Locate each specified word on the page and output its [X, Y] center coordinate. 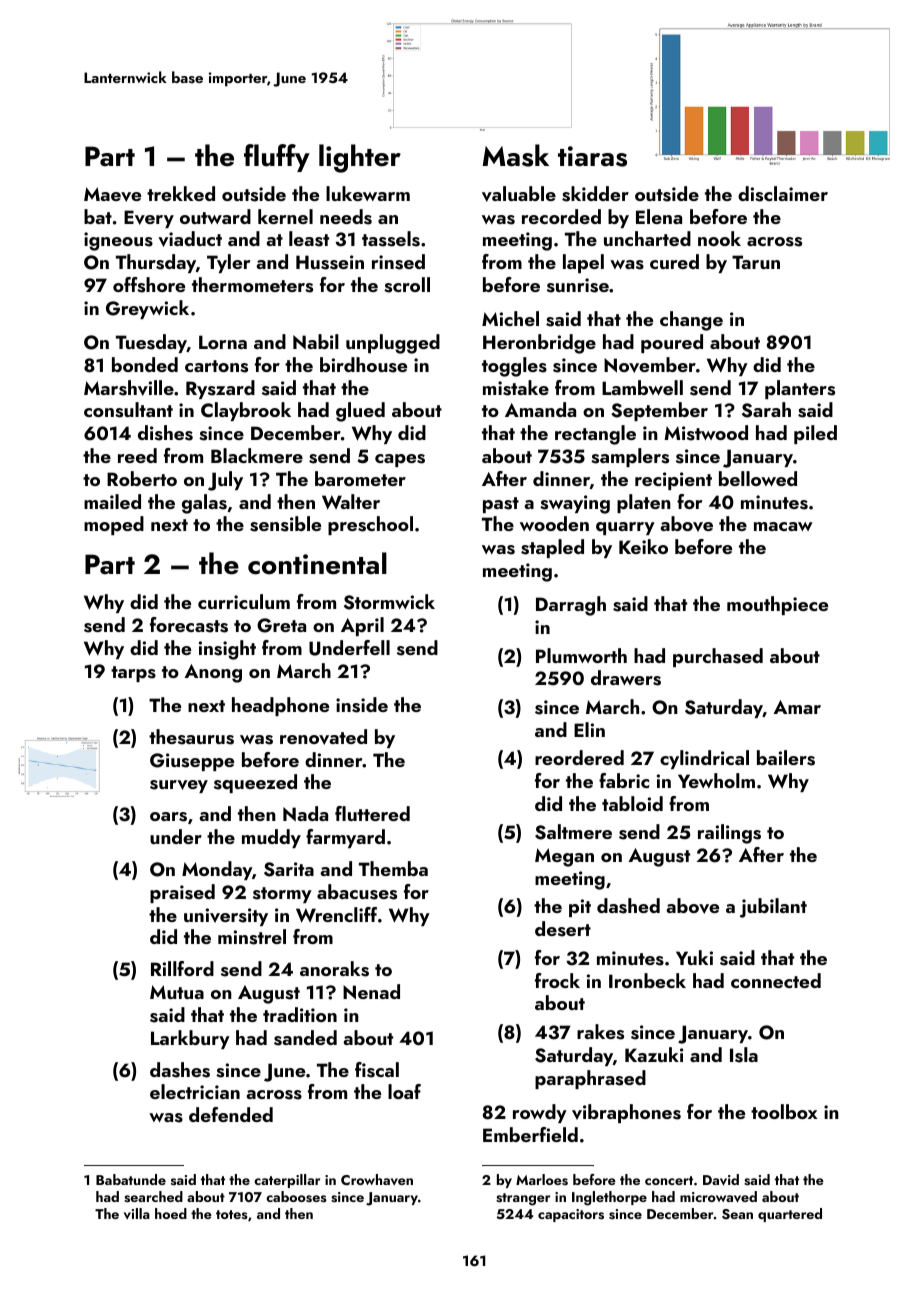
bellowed [758, 478]
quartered [790, 1215]
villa [137, 1214]
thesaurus [191, 737]
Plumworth [581, 655]
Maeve [112, 194]
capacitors [571, 1215]
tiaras [592, 156]
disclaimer [783, 194]
